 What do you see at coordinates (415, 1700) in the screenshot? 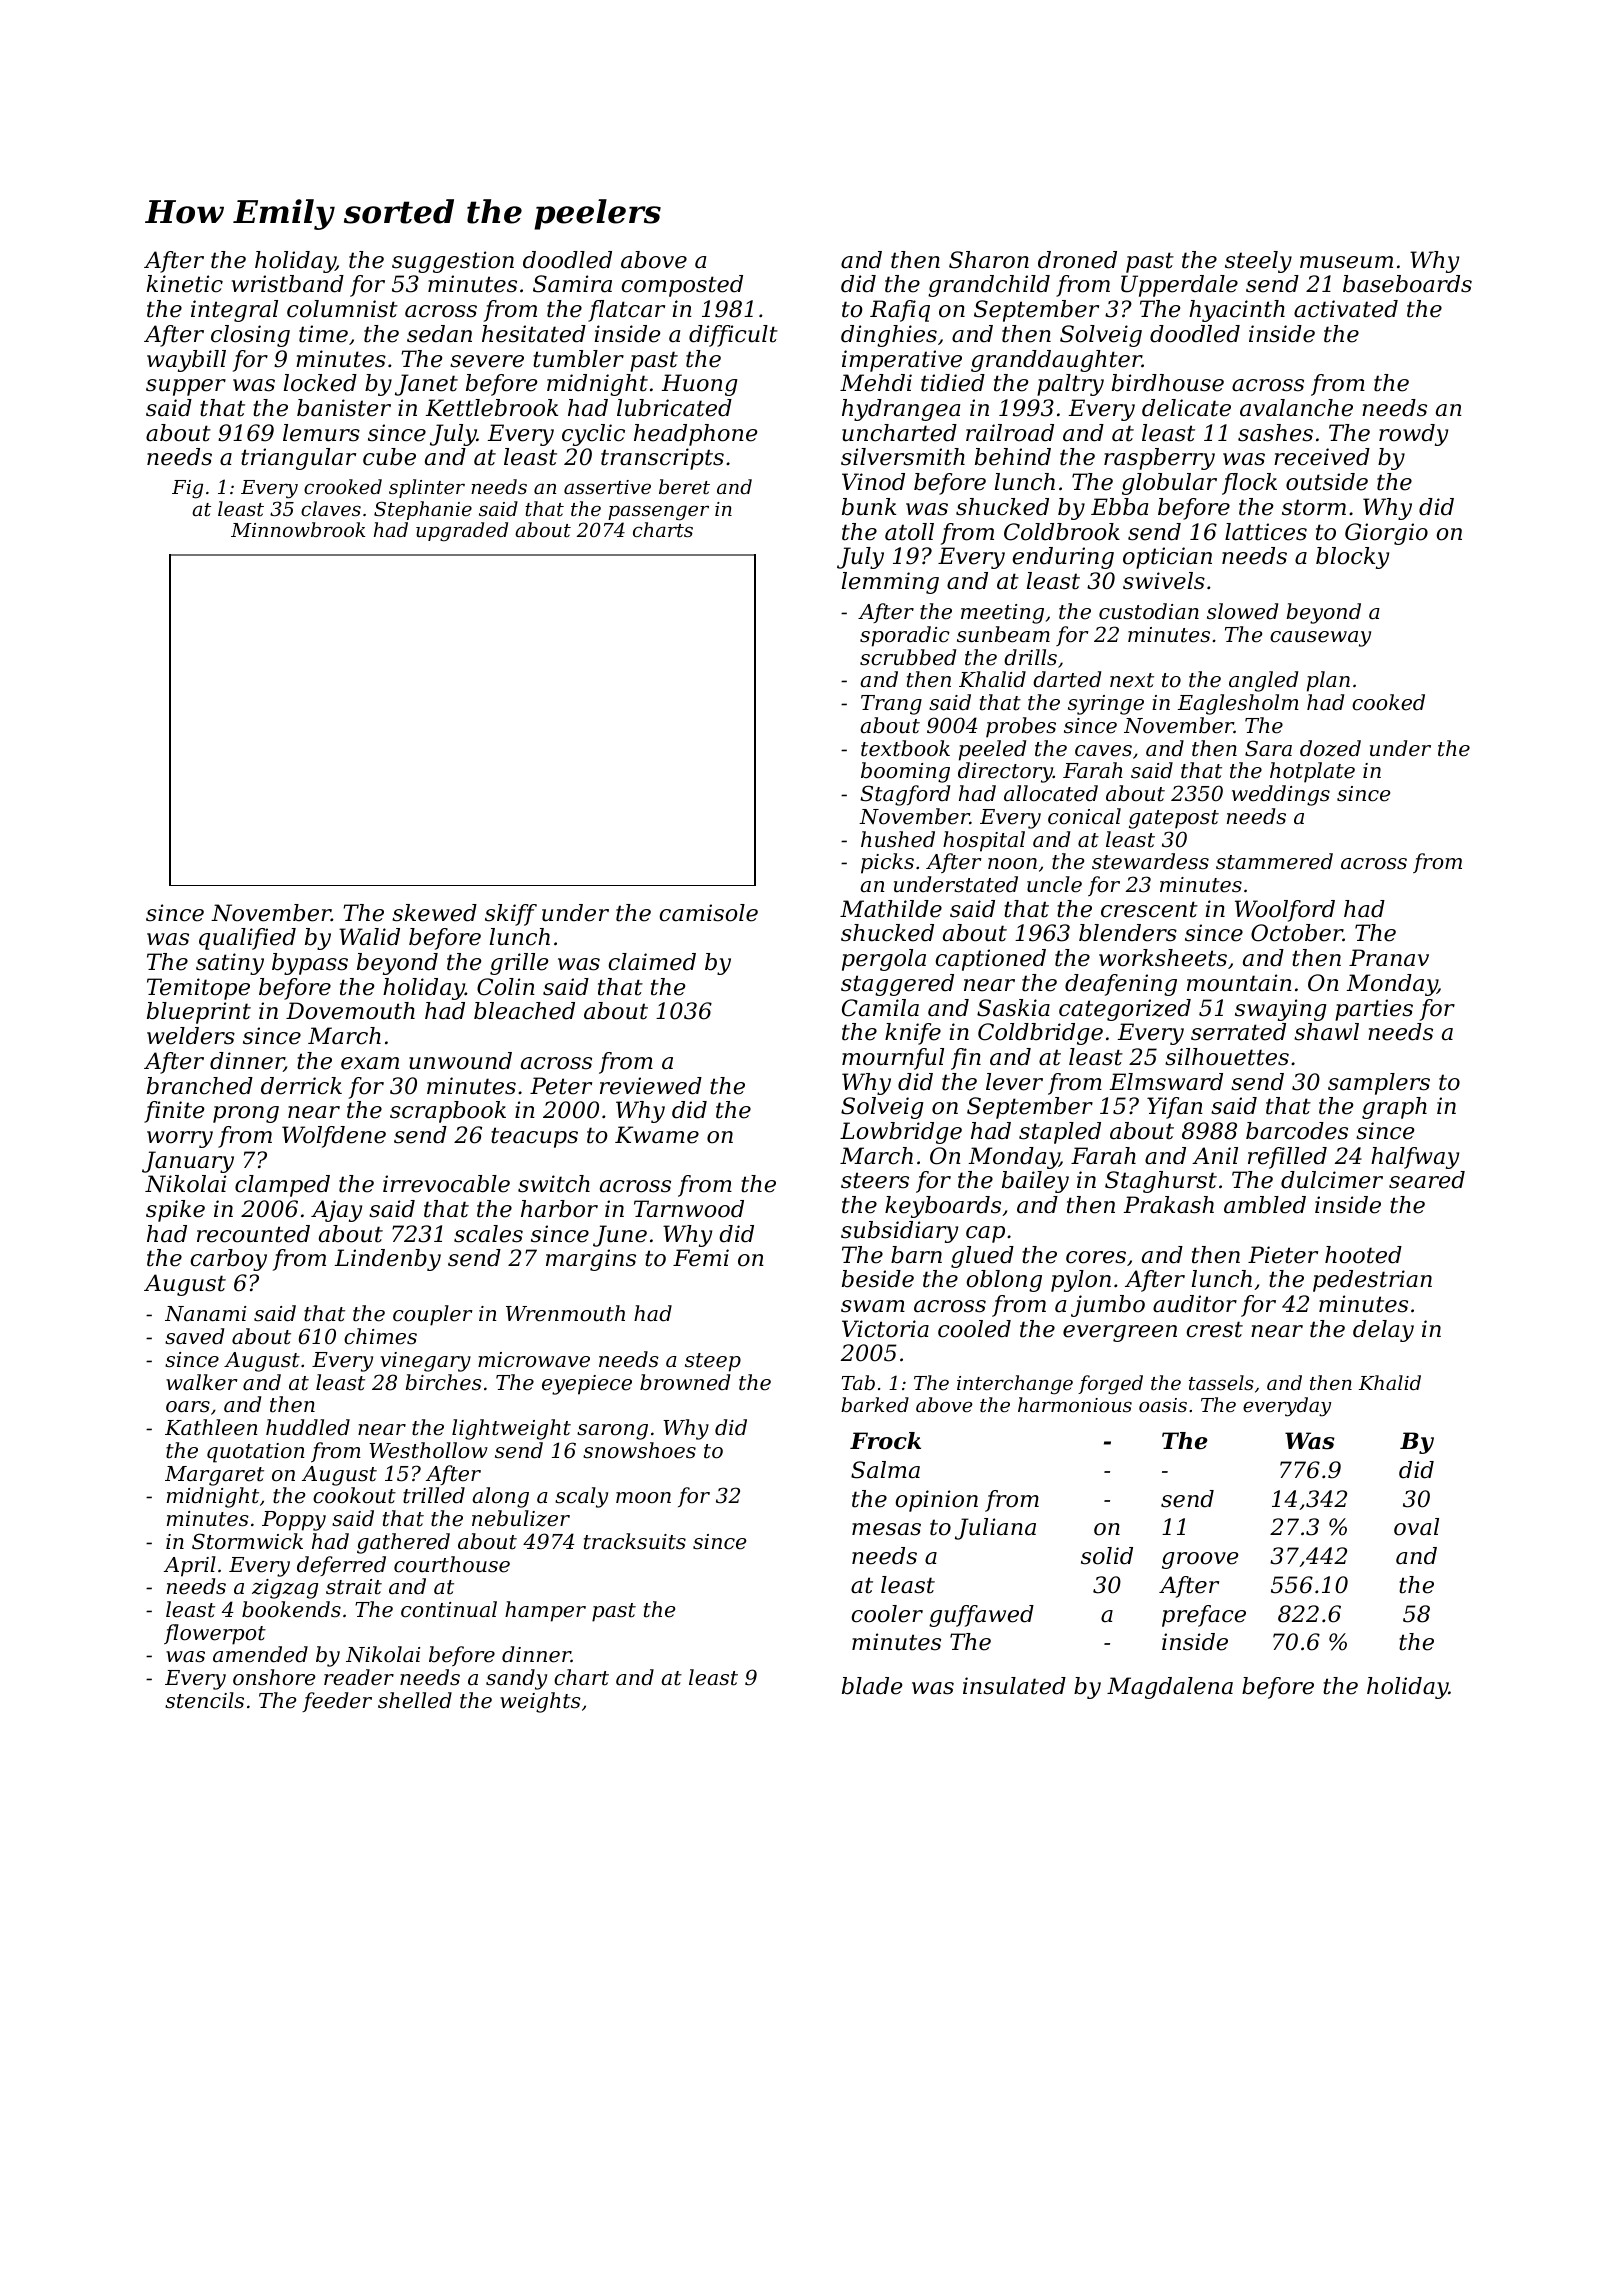
I see `shelled` at bounding box center [415, 1700].
